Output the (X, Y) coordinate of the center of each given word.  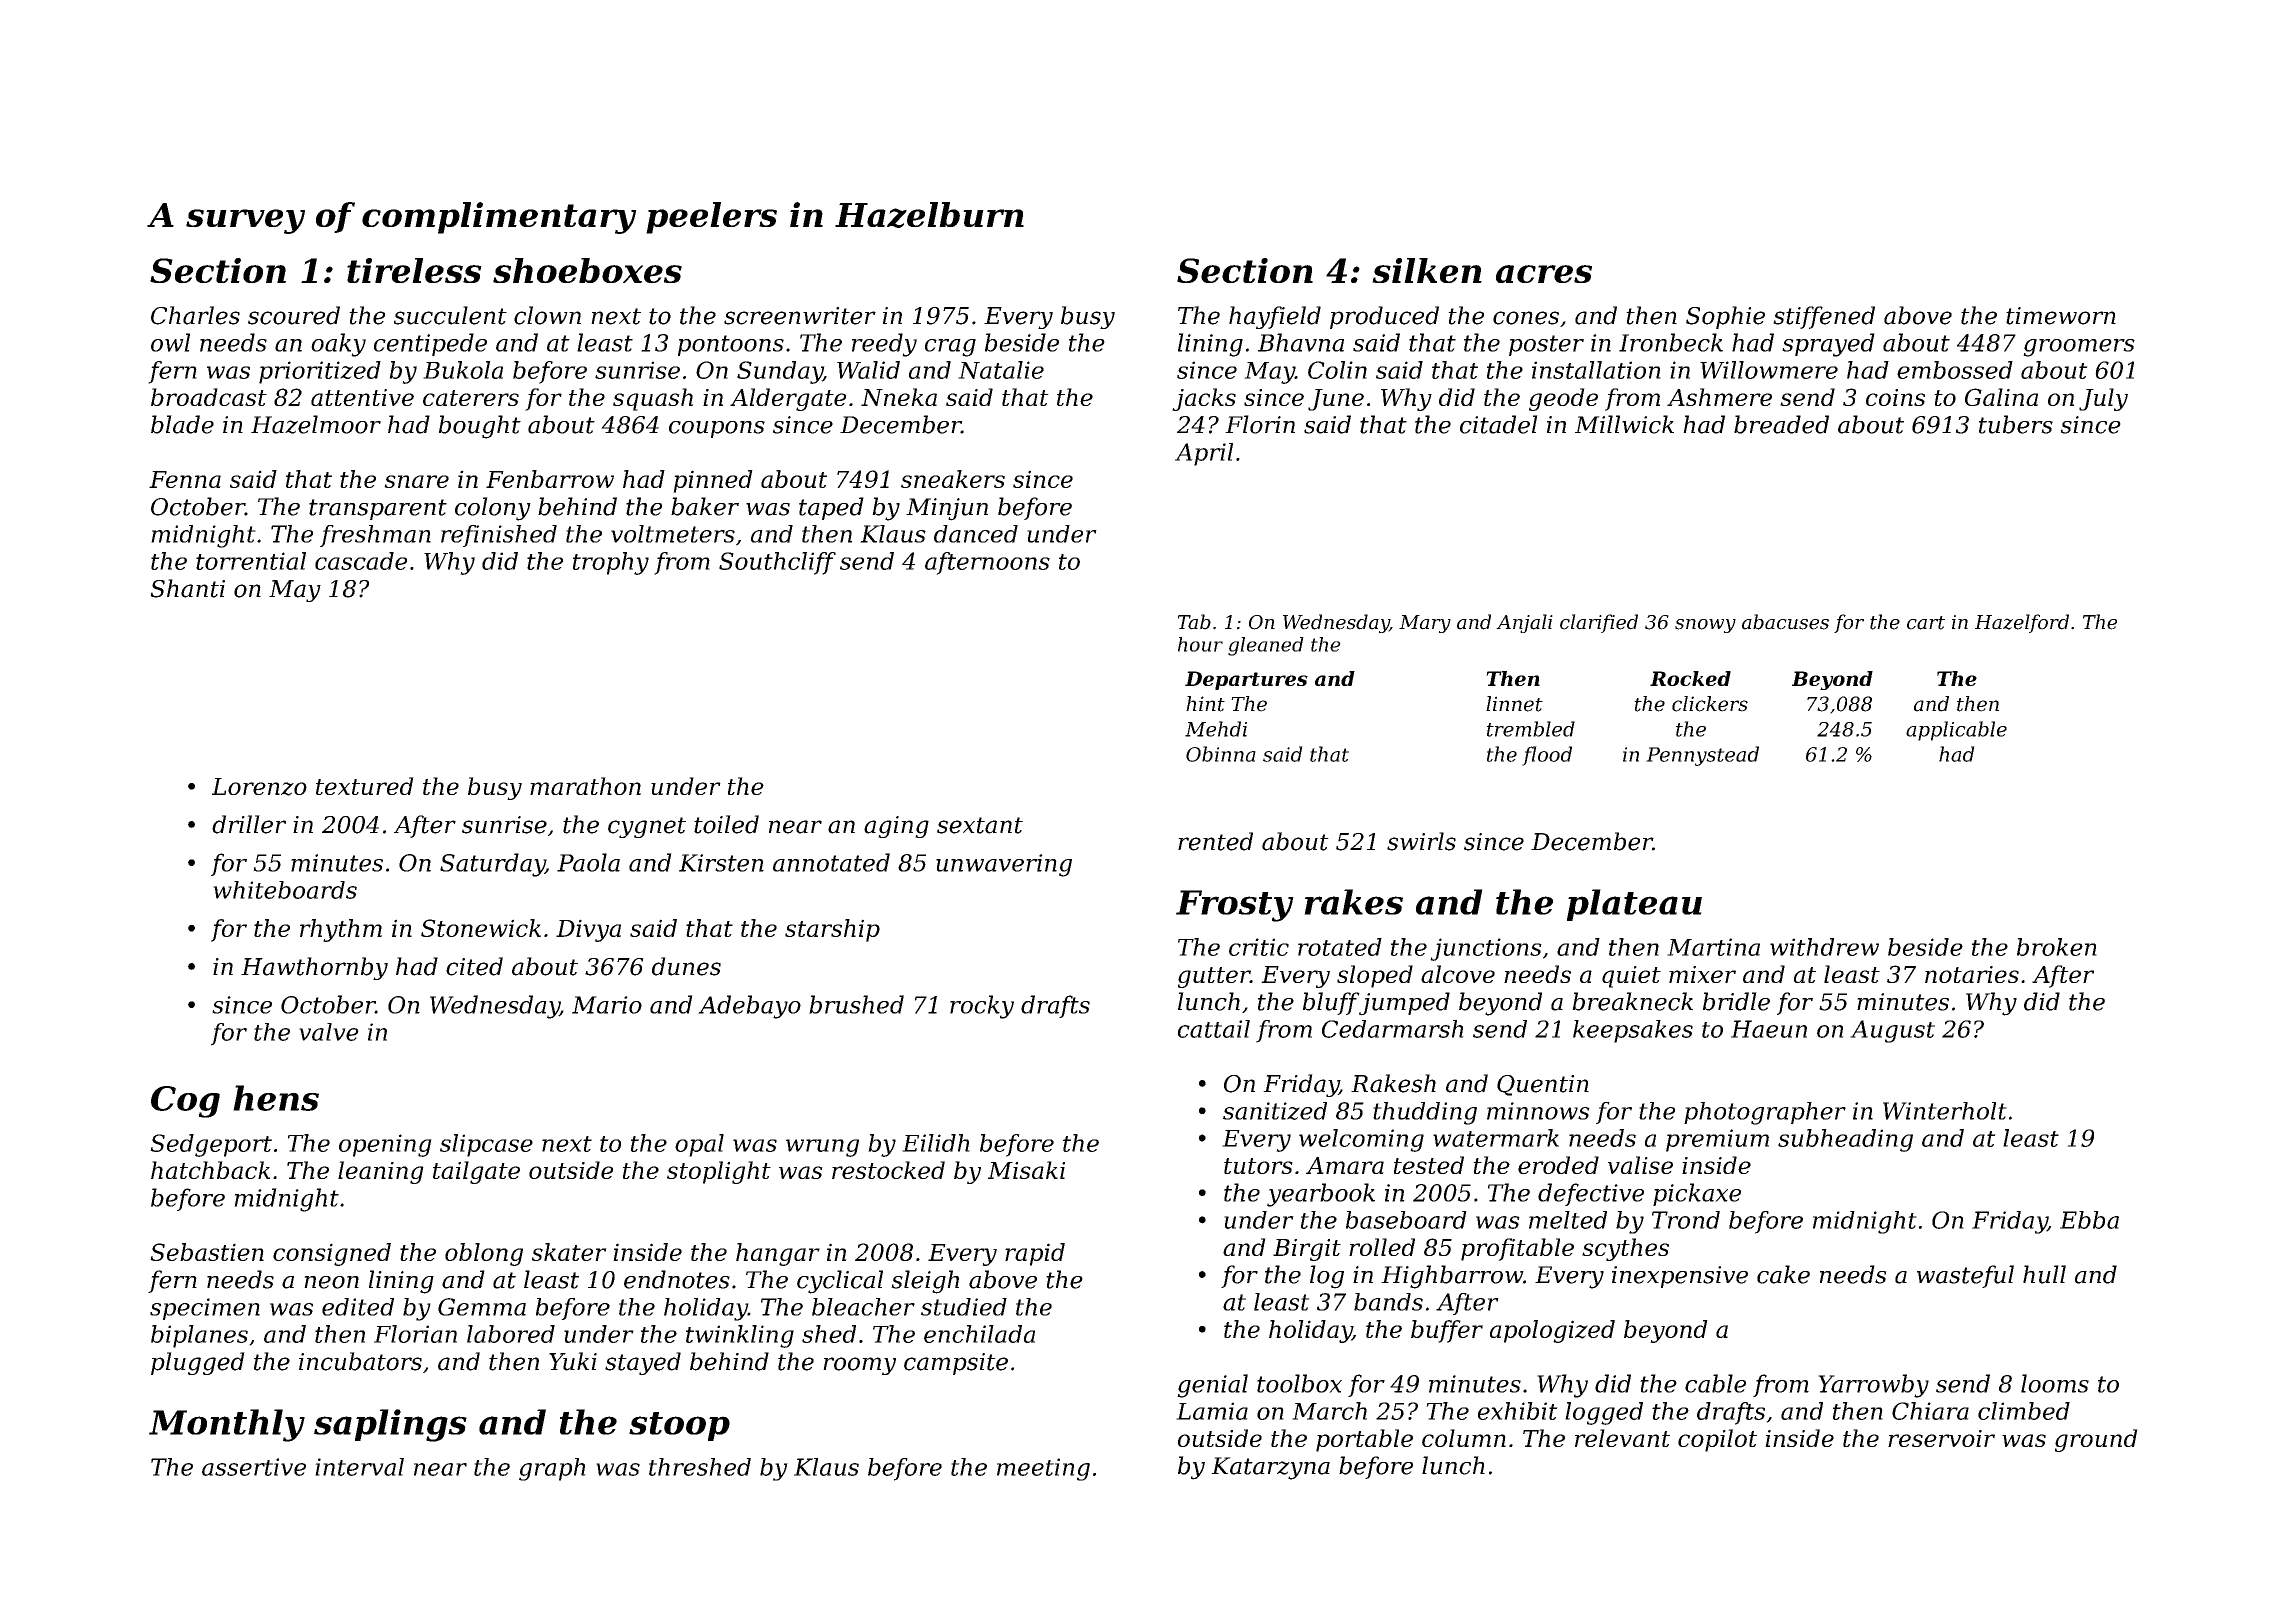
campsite (956, 1364)
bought (480, 427)
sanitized (1275, 1111)
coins (1895, 397)
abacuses (1785, 622)
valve (329, 1032)
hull (2044, 1274)
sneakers (953, 479)
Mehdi (1216, 729)
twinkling (740, 1336)
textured (365, 786)
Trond (1686, 1220)
